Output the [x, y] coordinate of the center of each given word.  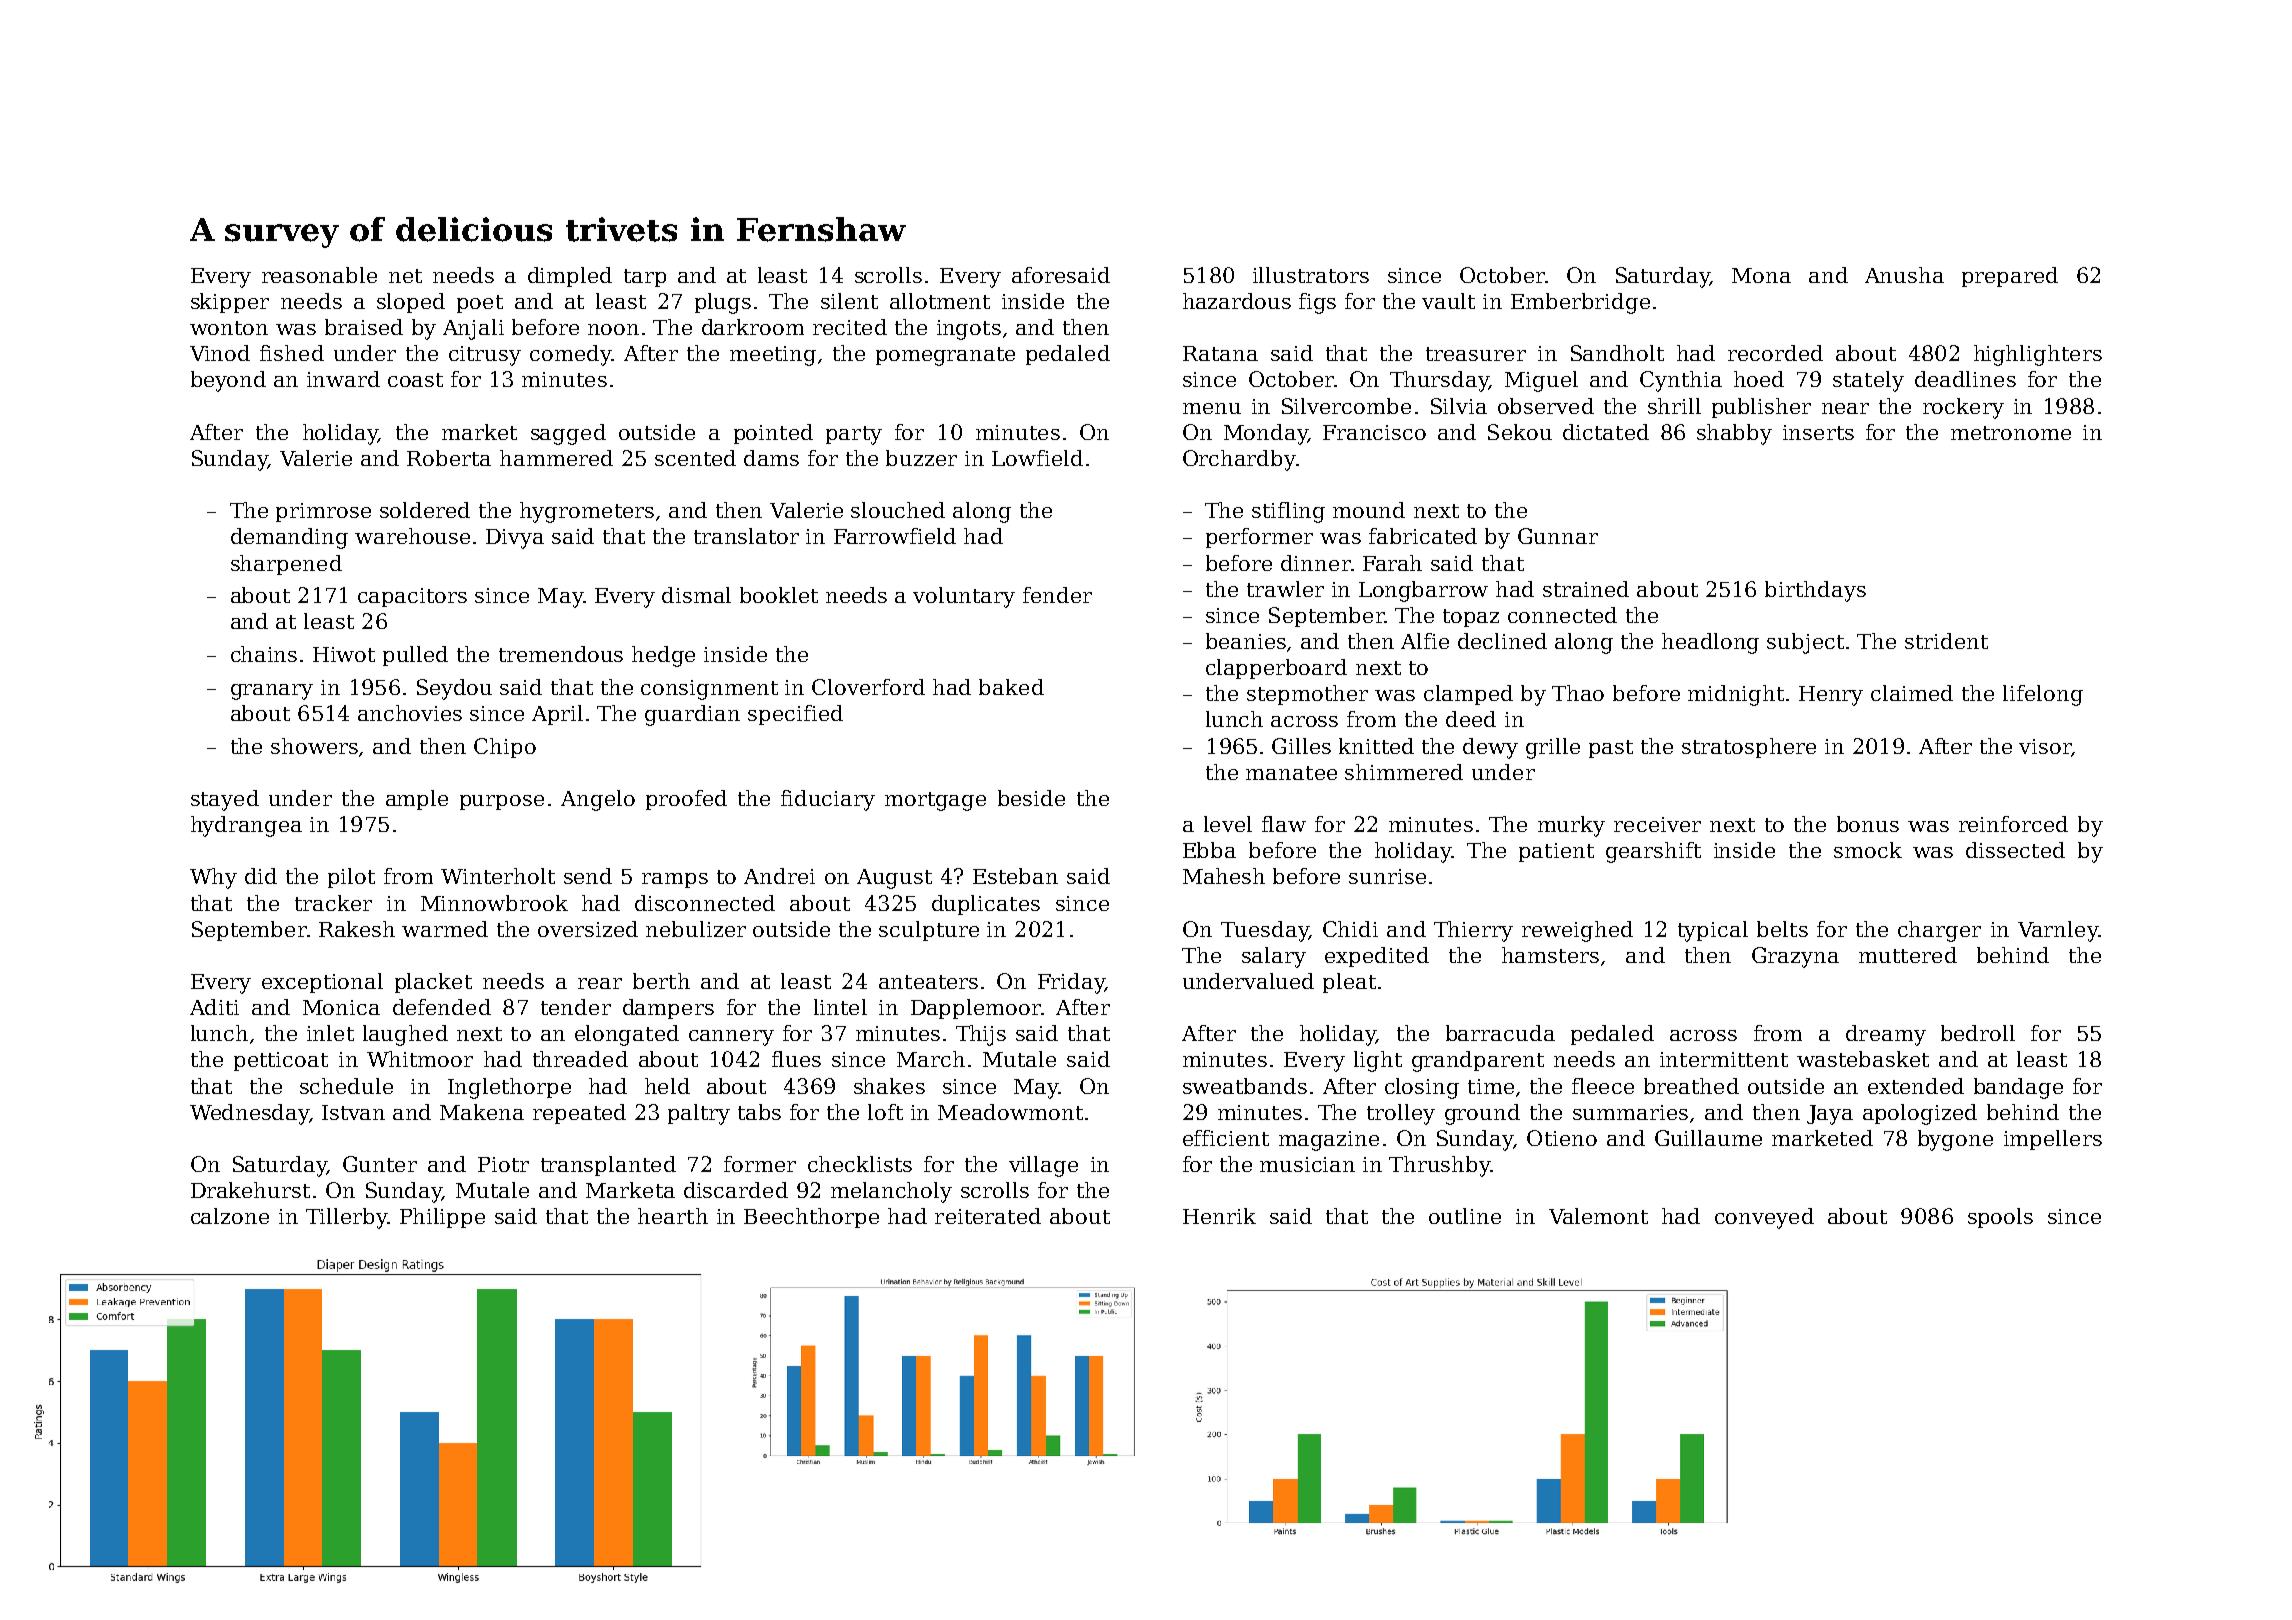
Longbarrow [1423, 591]
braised [364, 327]
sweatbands [1245, 1086]
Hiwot [344, 654]
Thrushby [1440, 1166]
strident [1946, 641]
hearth [673, 1216]
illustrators [1311, 275]
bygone [1955, 1140]
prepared [2010, 277]
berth [661, 981]
